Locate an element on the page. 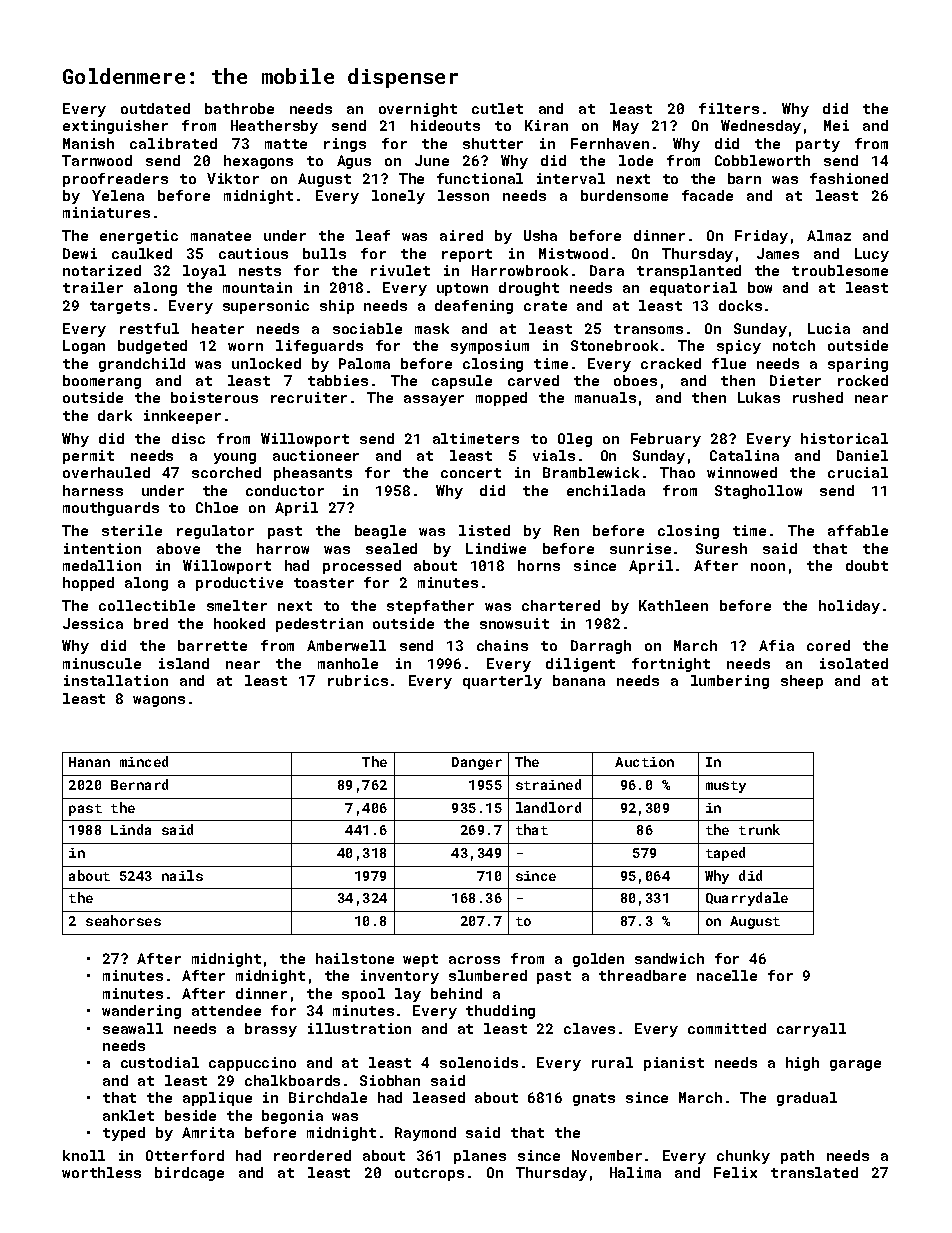 This image has height=1233, width=952. conductor is located at coordinates (285, 490).
